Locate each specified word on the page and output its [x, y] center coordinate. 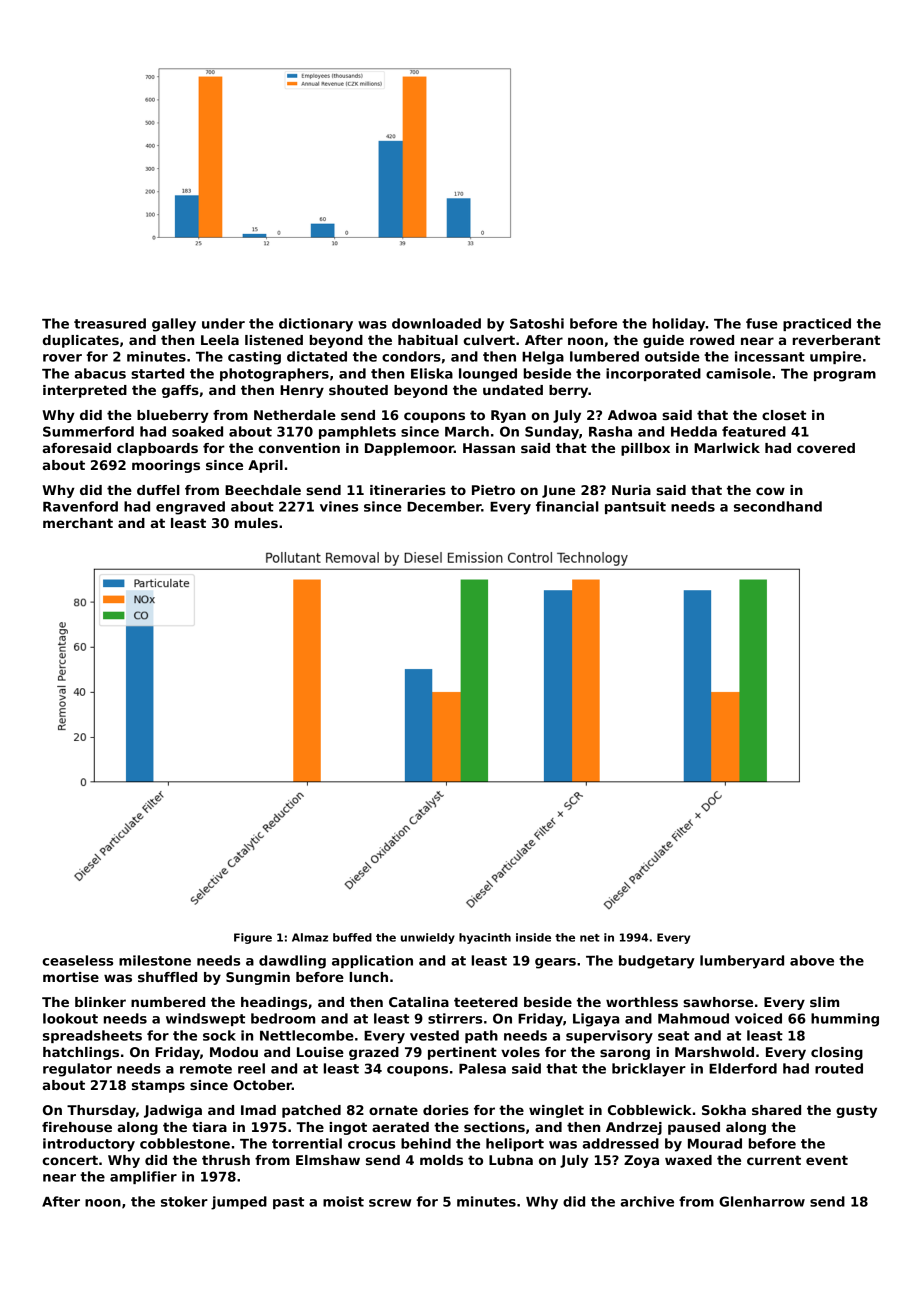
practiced [817, 324]
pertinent [462, 1053]
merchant [78, 523]
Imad [258, 1110]
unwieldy [428, 938]
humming [845, 1020]
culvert [489, 340]
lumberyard [742, 962]
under [223, 323]
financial [567, 506]
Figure [253, 938]
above [812, 960]
